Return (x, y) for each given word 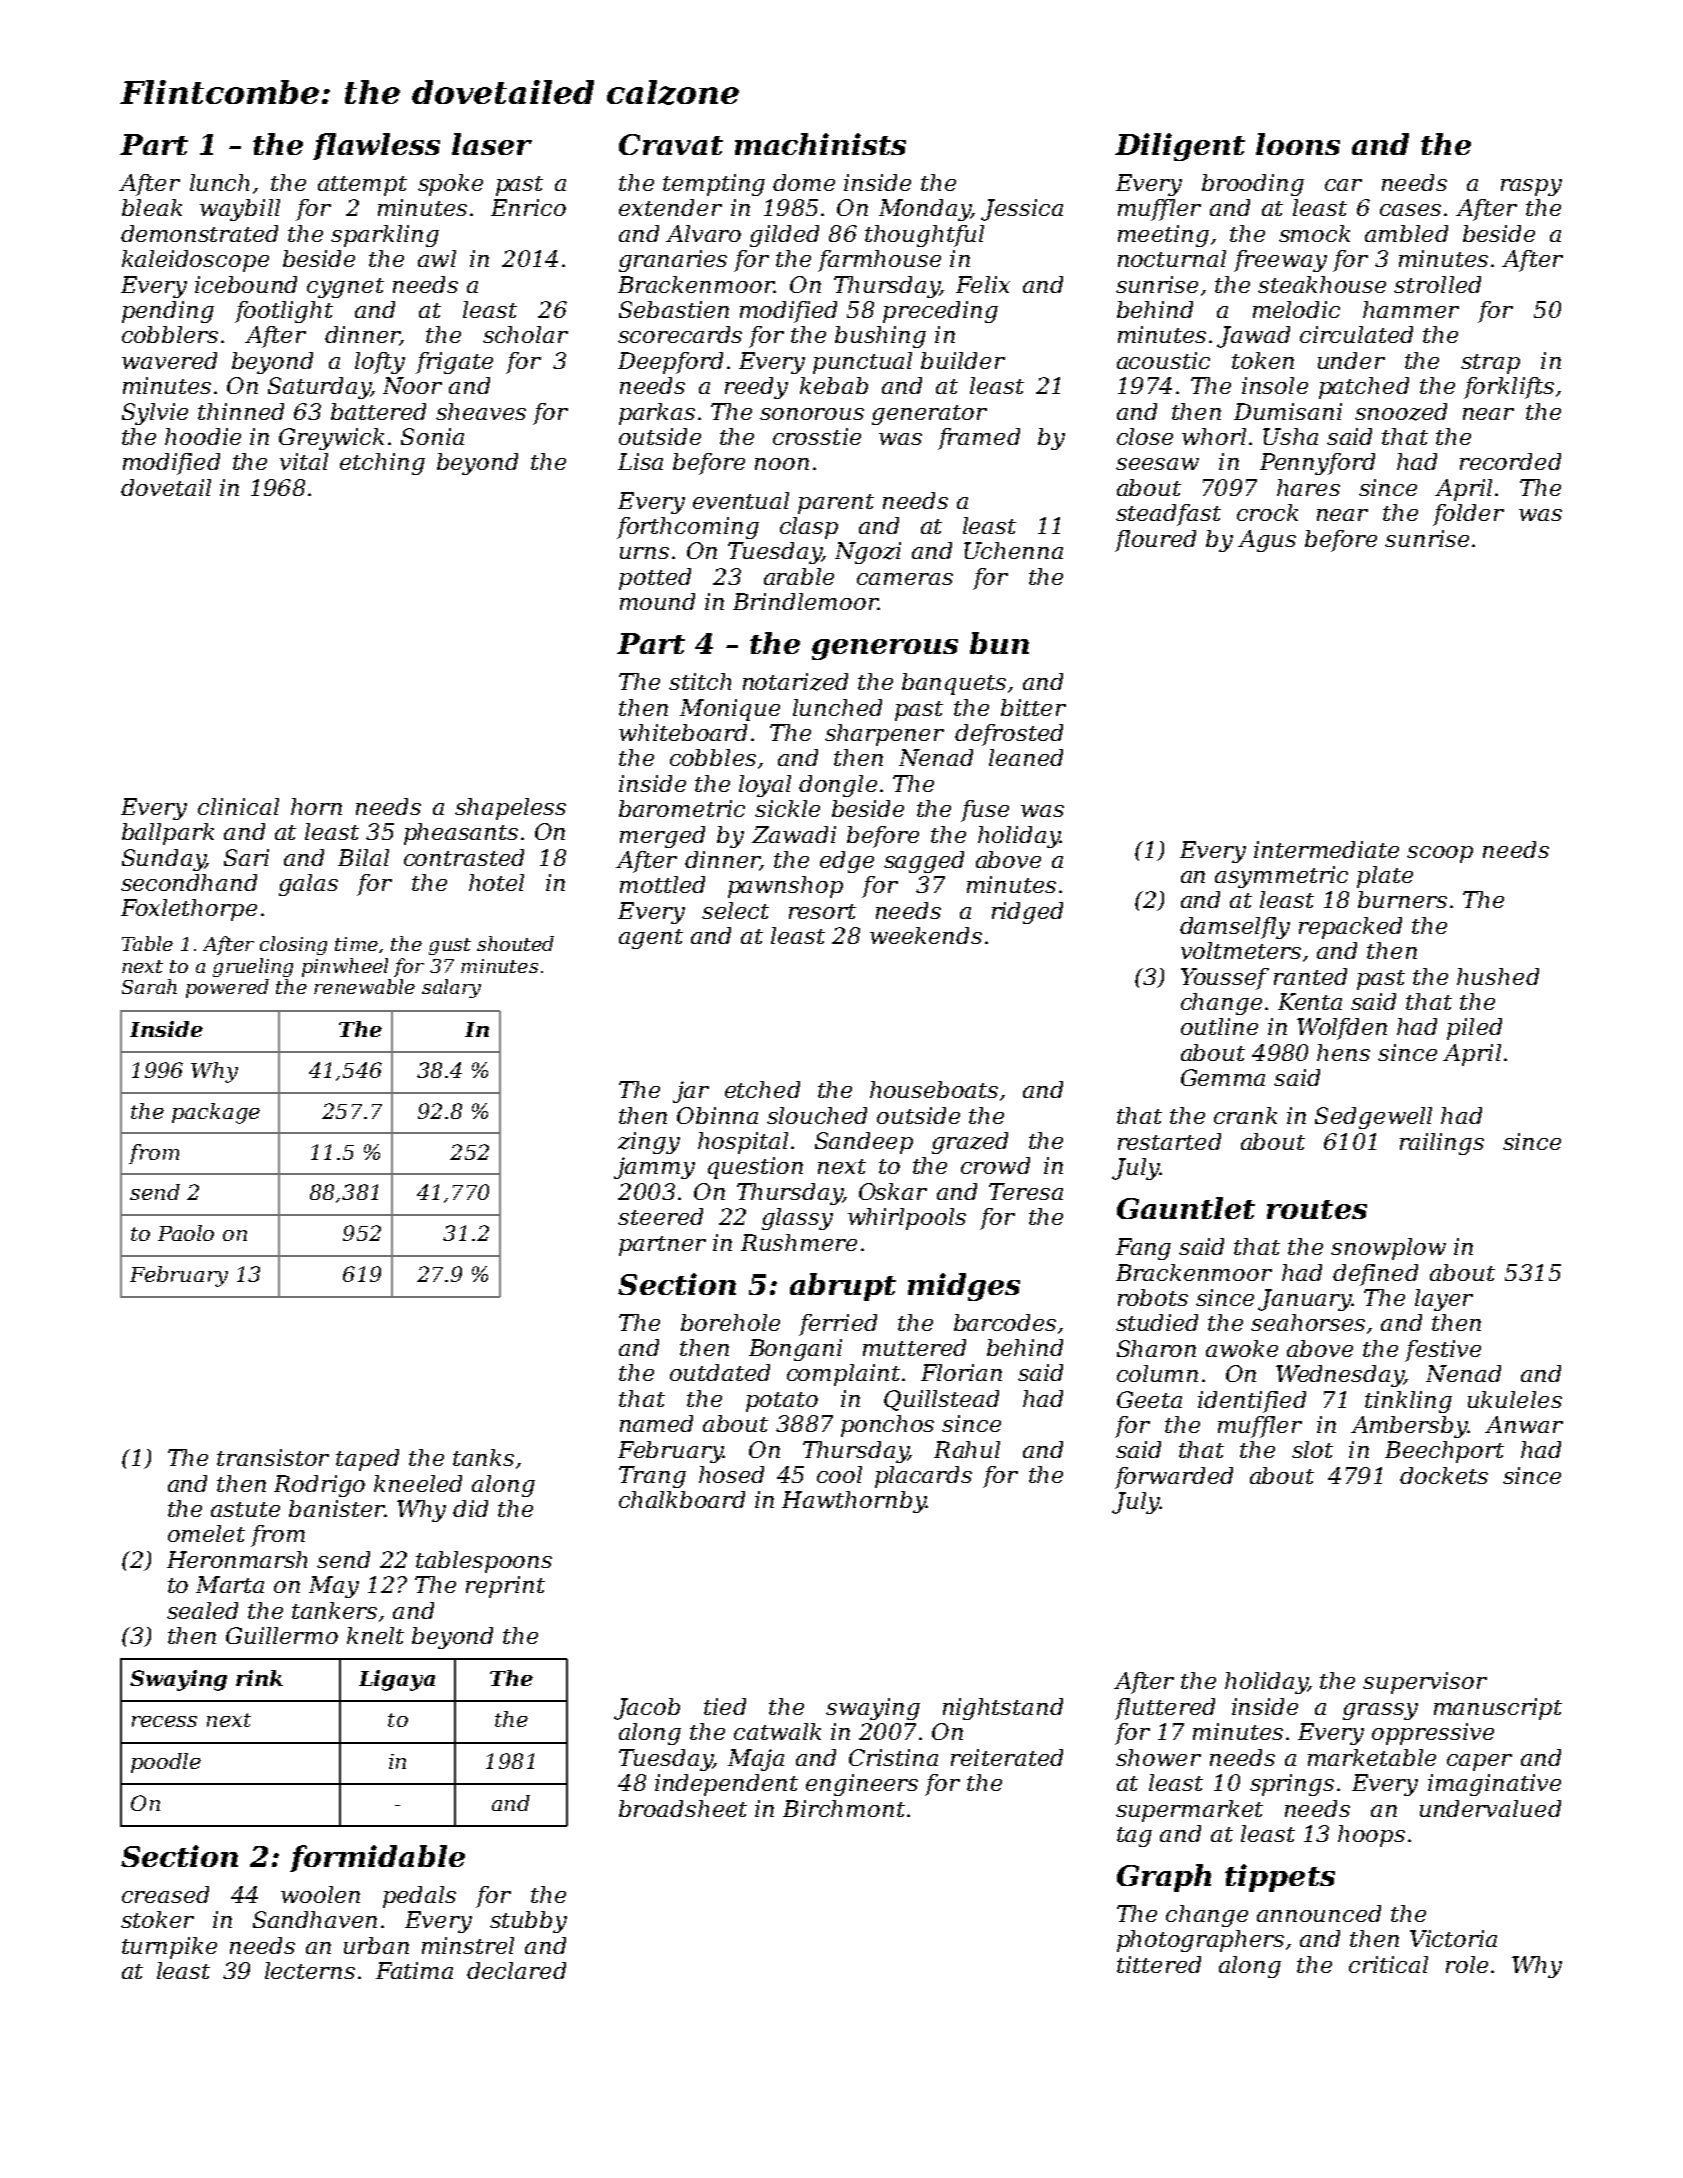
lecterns (310, 1970)
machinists (820, 144)
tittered (1159, 1964)
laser (492, 144)
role (1467, 1964)
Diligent (1180, 147)
